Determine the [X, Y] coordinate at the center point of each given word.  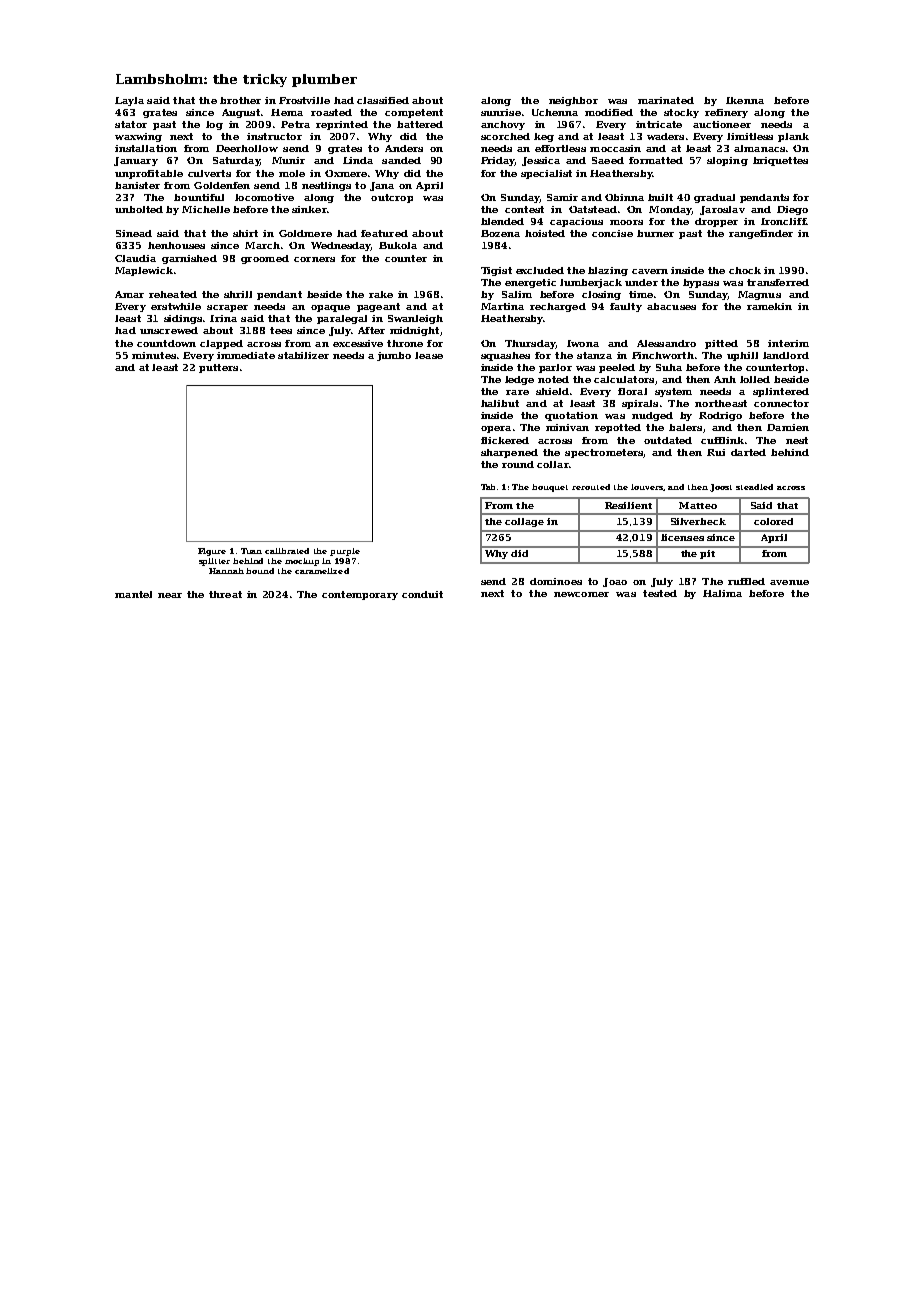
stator [131, 124]
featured [384, 233]
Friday [498, 161]
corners [314, 259]
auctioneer [722, 124]
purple [345, 552]
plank [793, 137]
